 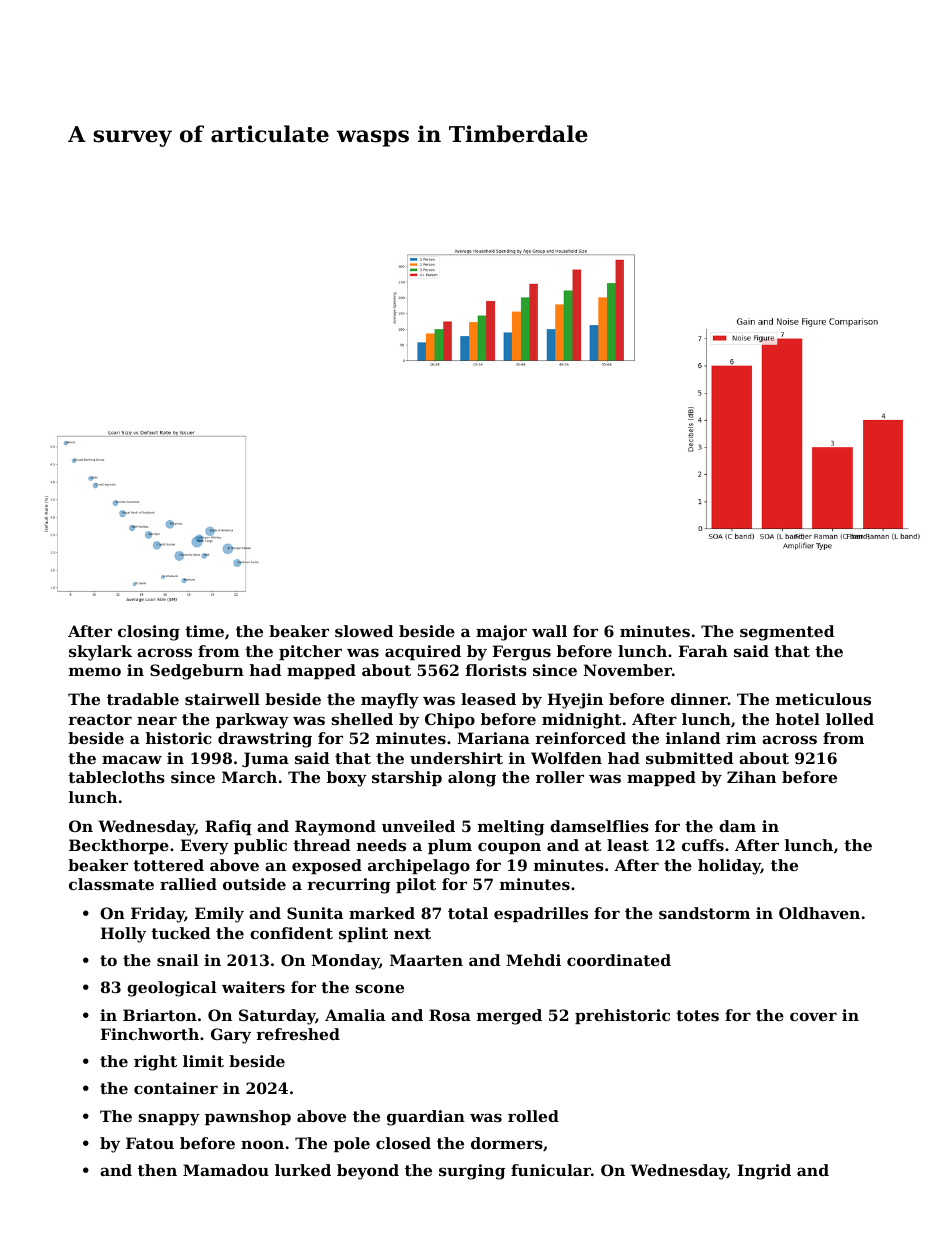 I want to click on Fatou, so click(x=150, y=1143).
